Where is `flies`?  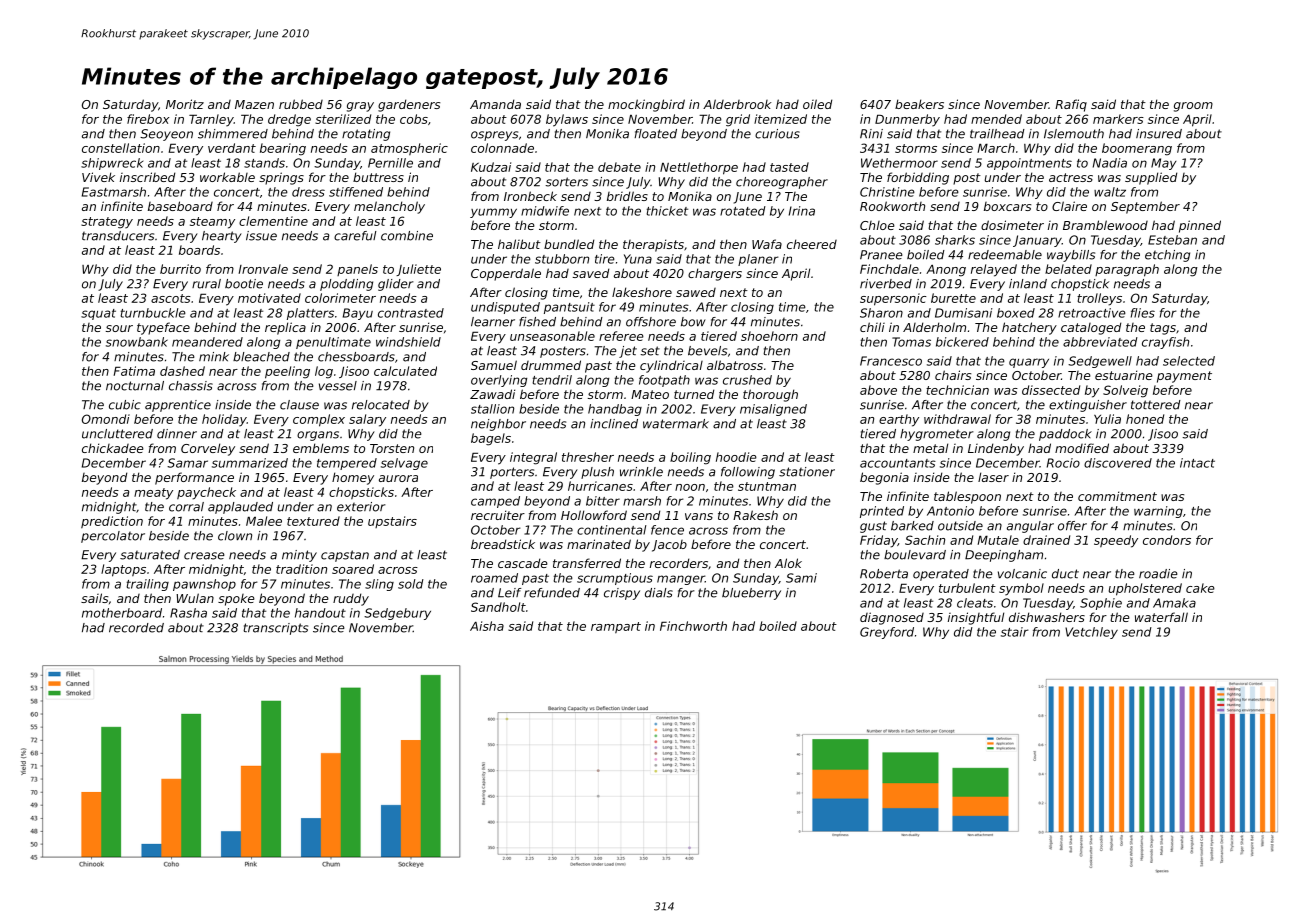 flies is located at coordinates (1143, 313).
